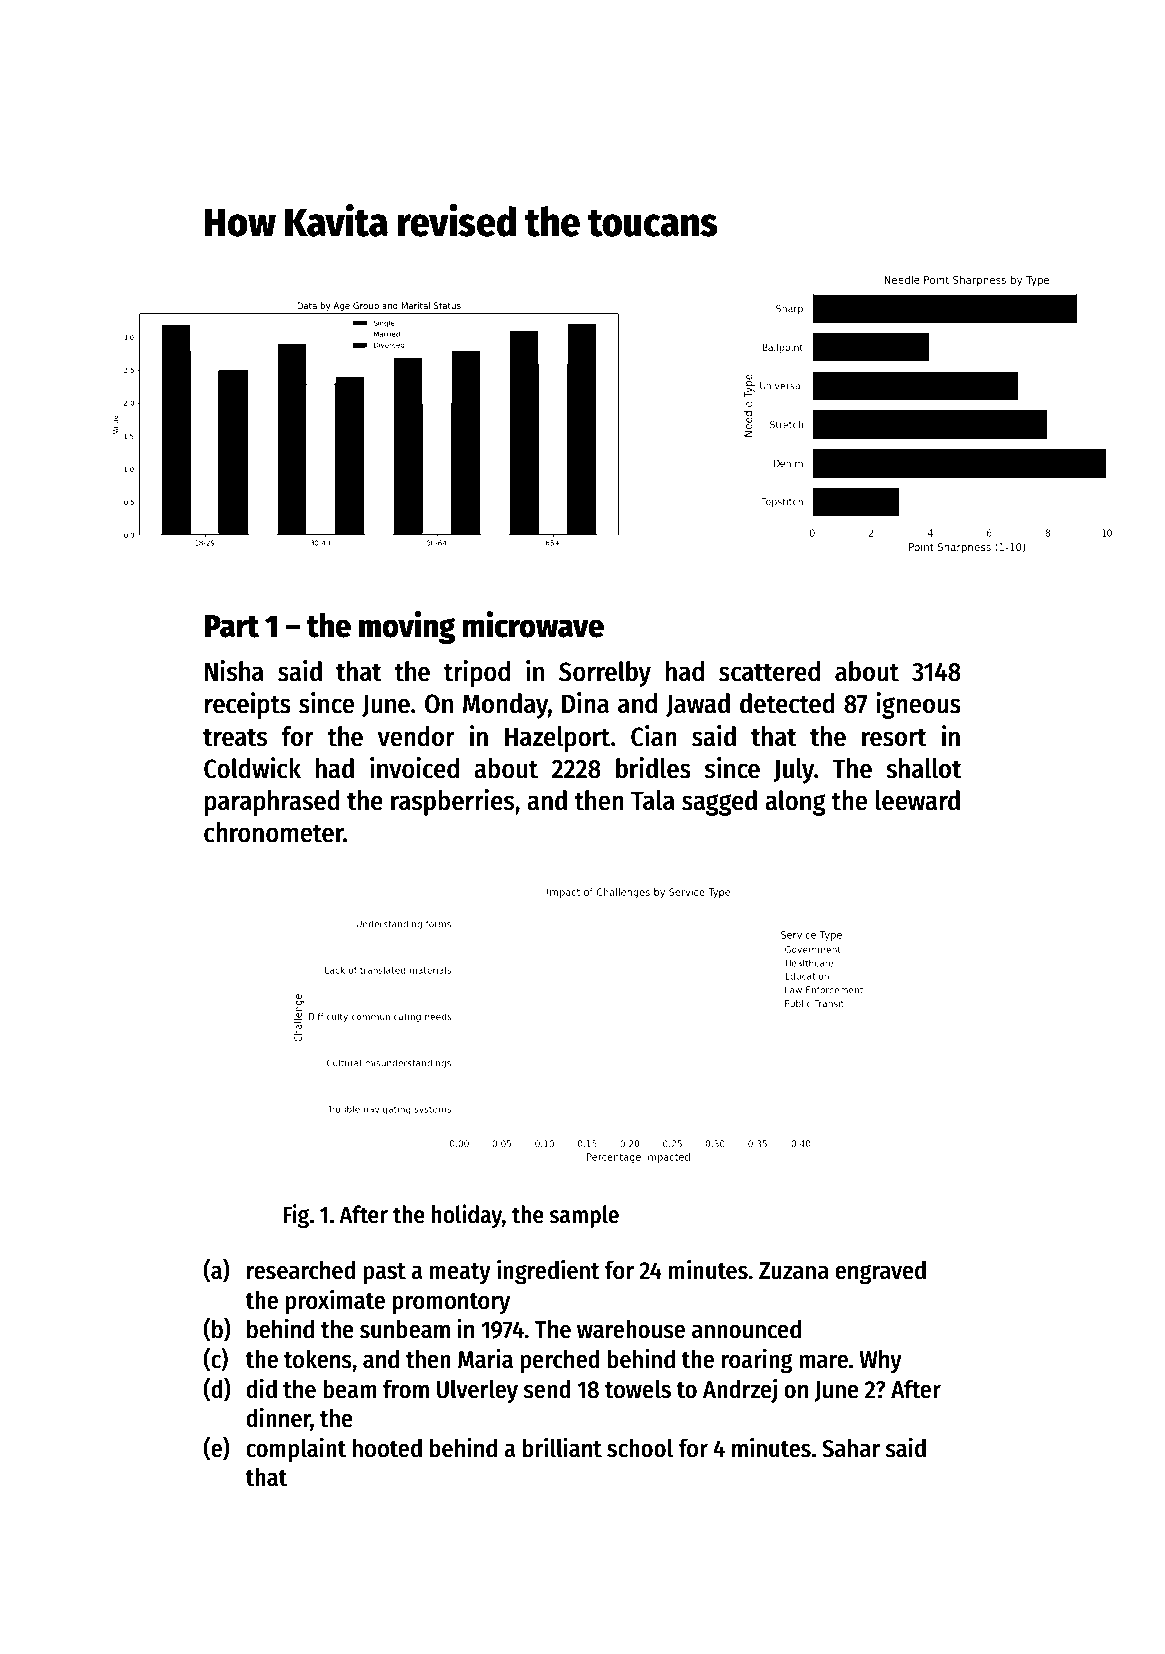 The width and height of the screenshot is (1165, 1654). Describe the element at coordinates (467, 1216) in the screenshot. I see `holiday` at that location.
